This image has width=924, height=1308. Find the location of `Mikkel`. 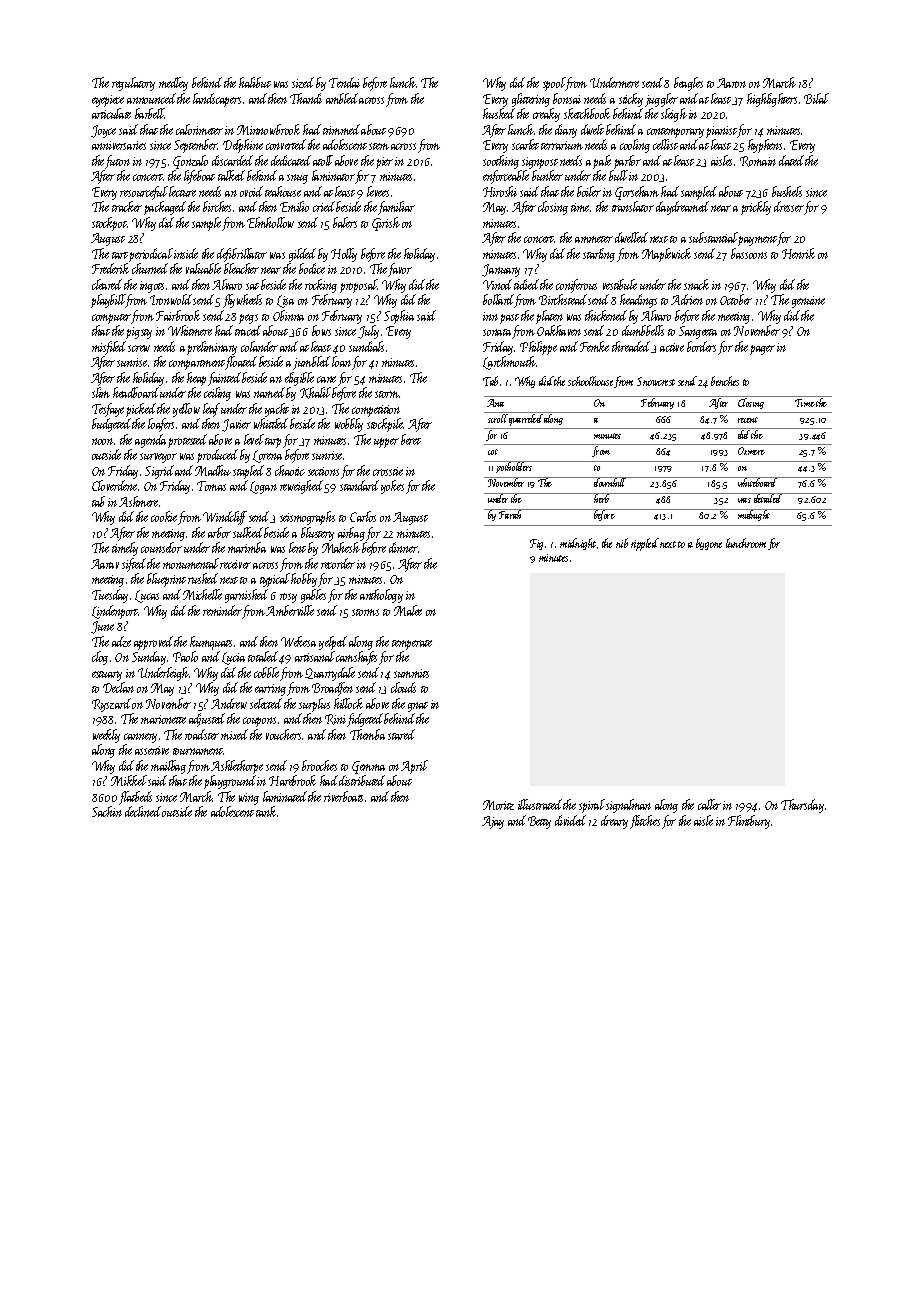

Mikkel is located at coordinates (129, 780).
